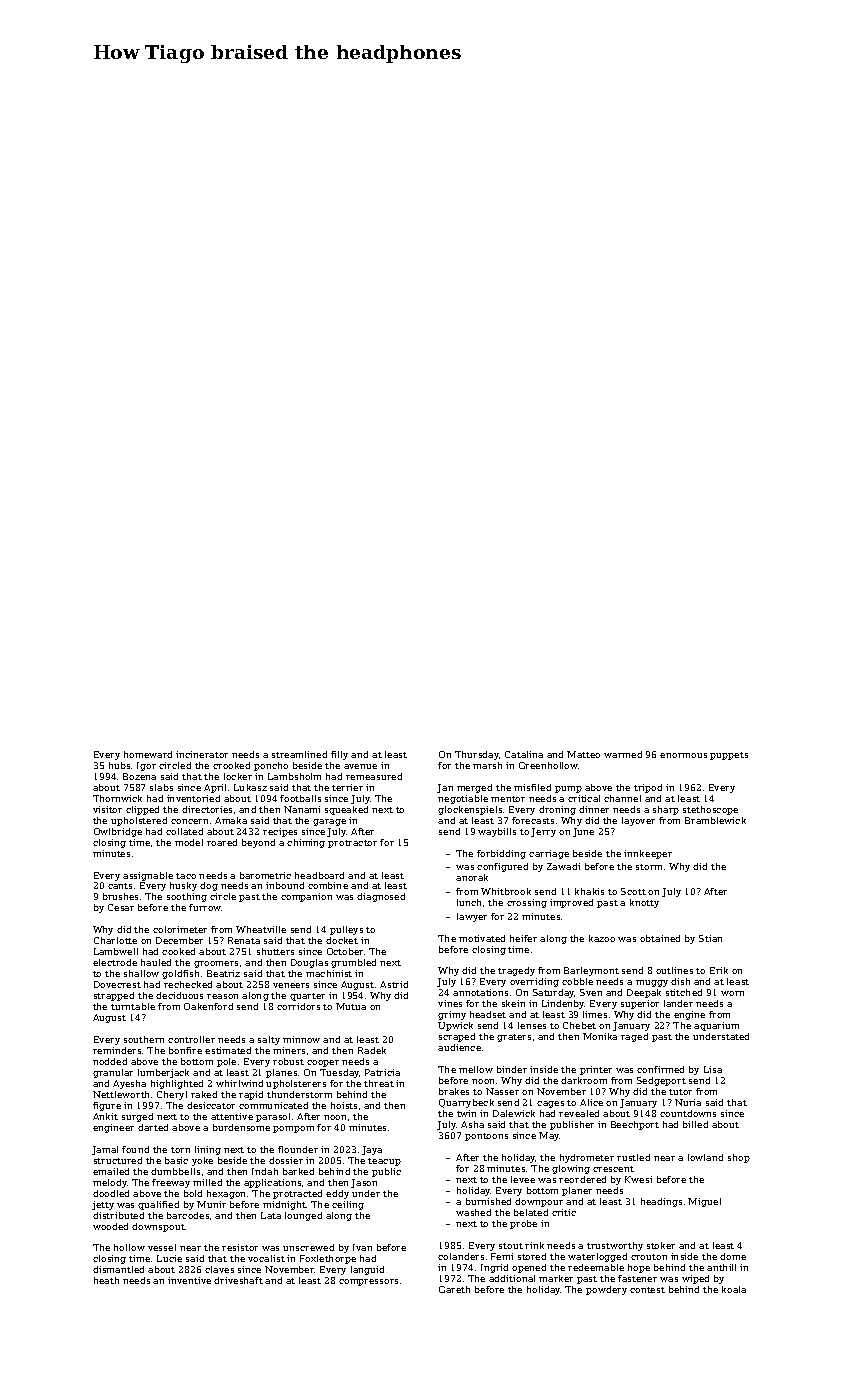 This page has height=1400, width=849. Describe the element at coordinates (514, 1038) in the page. I see `graters` at that location.
